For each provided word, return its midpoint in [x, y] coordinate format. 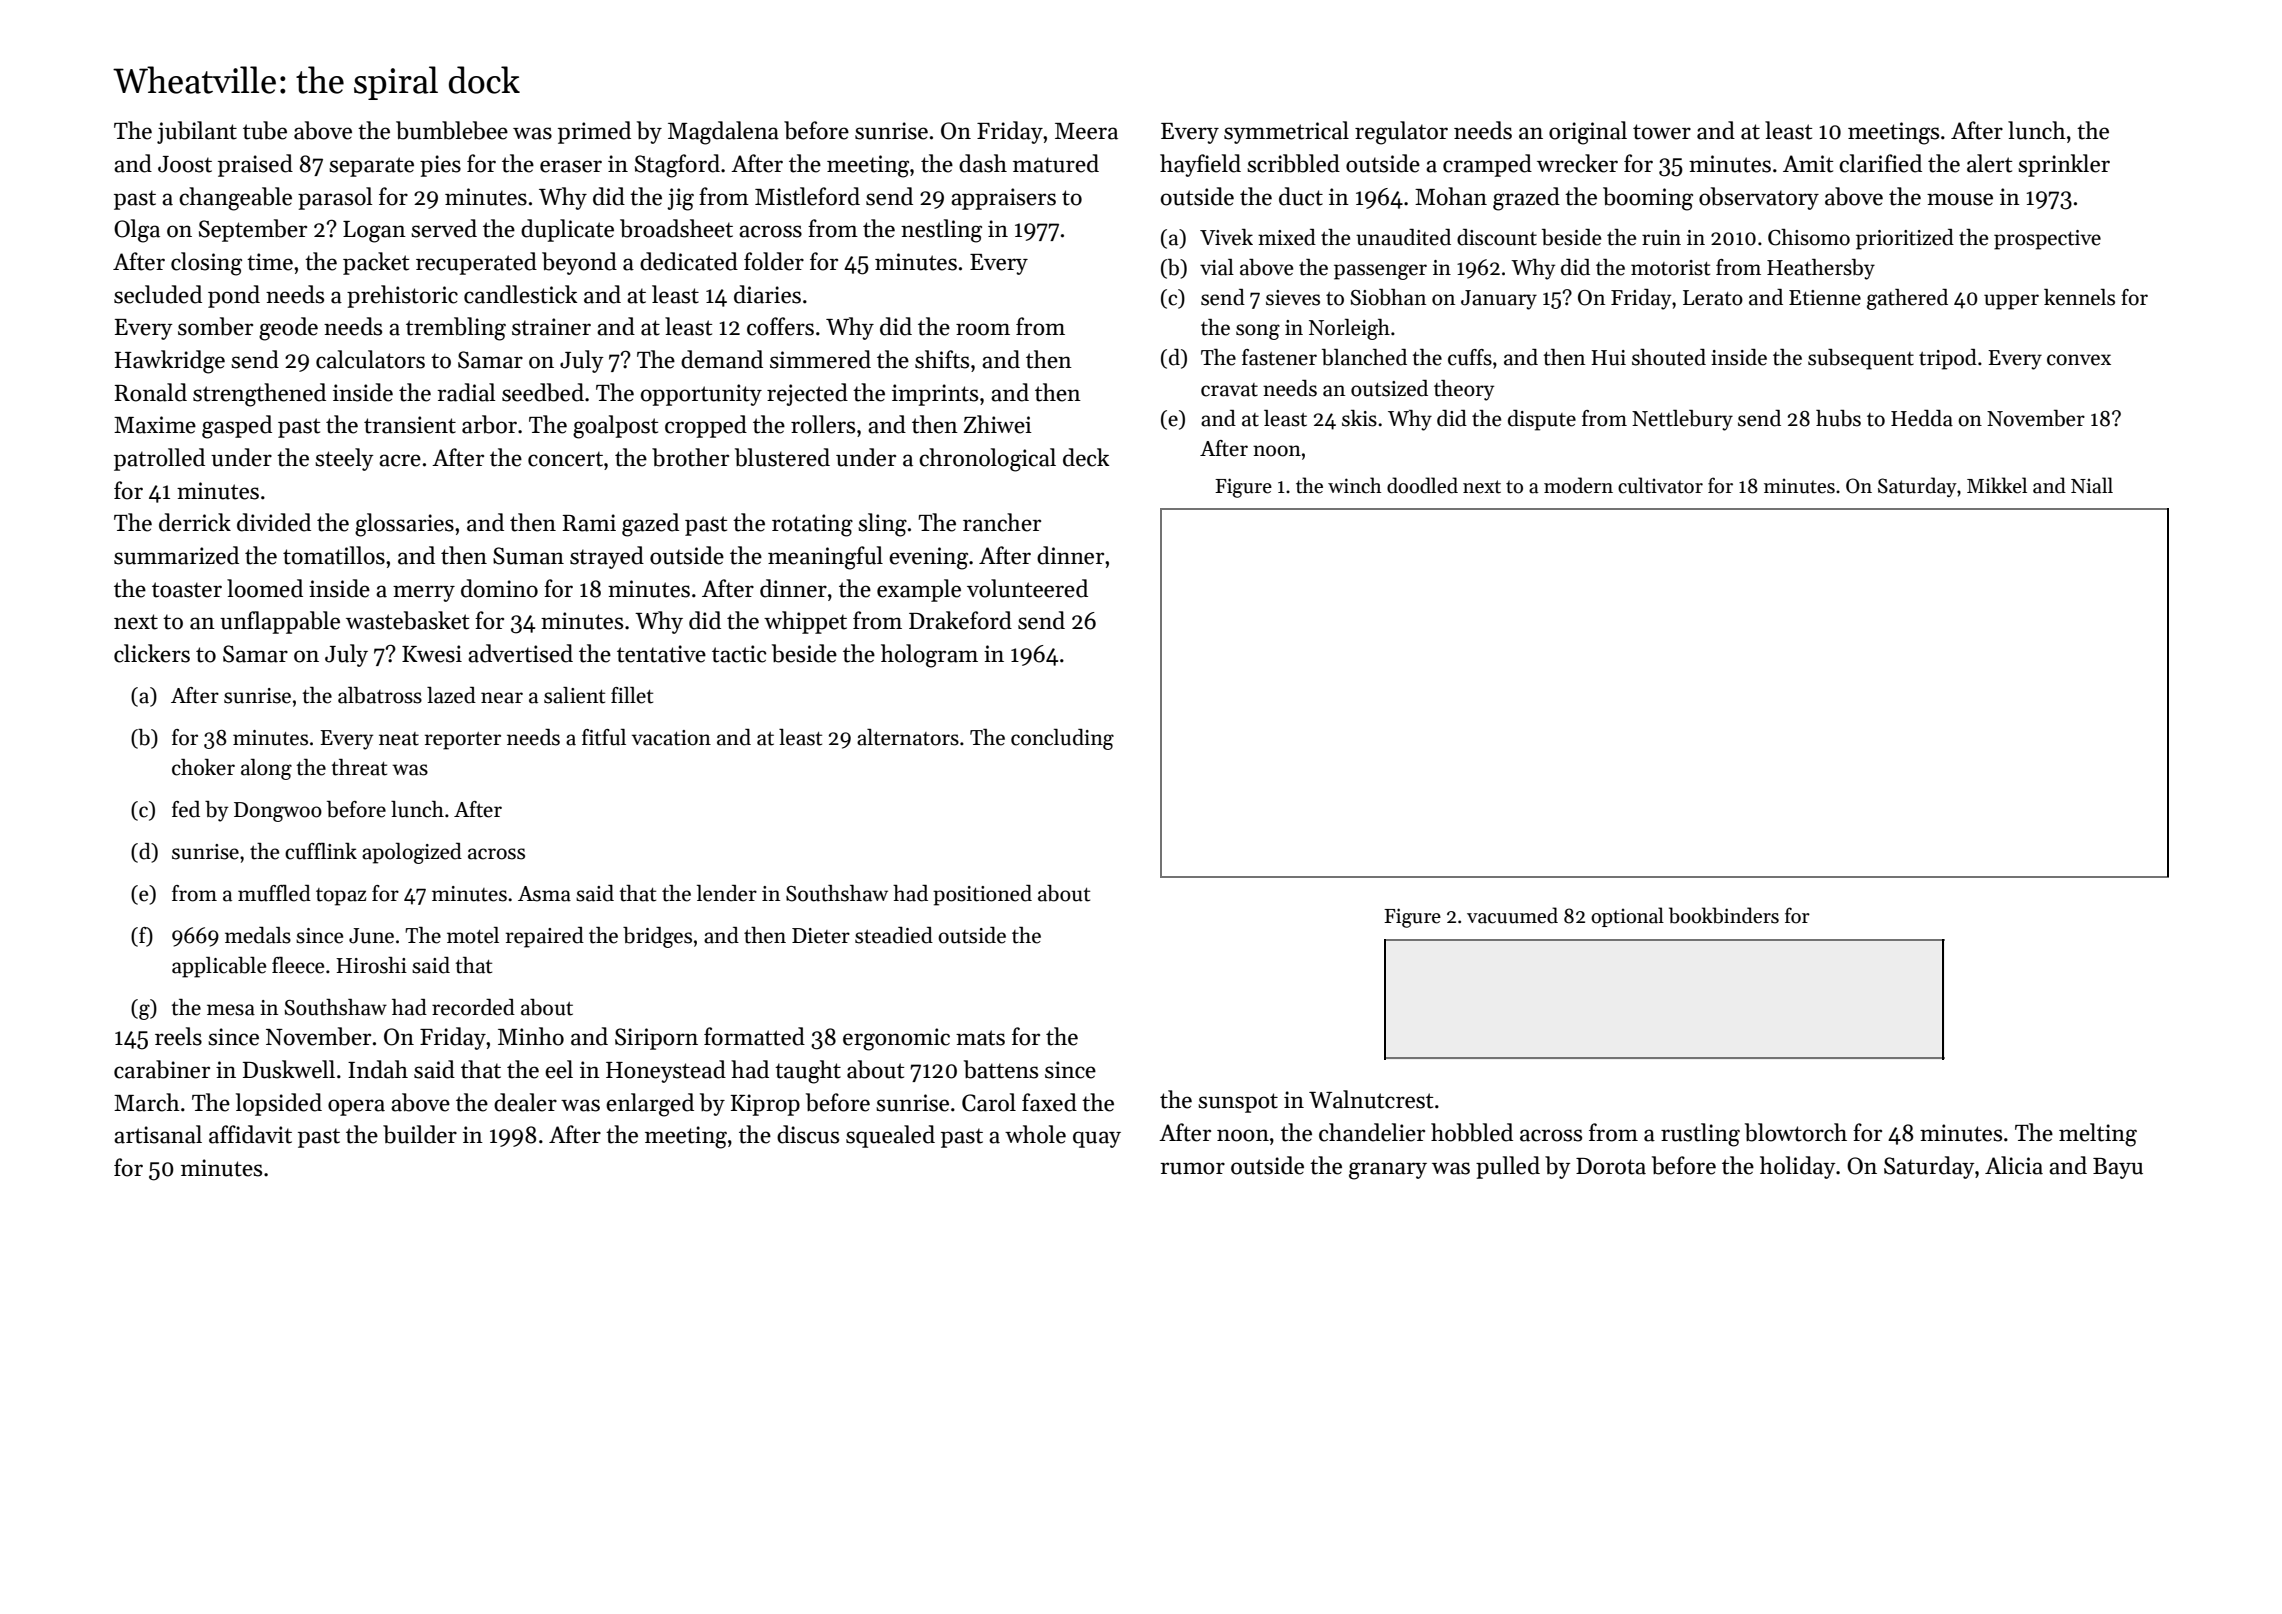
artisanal [158, 1134]
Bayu [2118, 1168]
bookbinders [1724, 915]
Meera [1086, 131]
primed [594, 132]
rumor [1192, 1168]
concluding [1062, 739]
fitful [604, 737]
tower [1662, 132]
